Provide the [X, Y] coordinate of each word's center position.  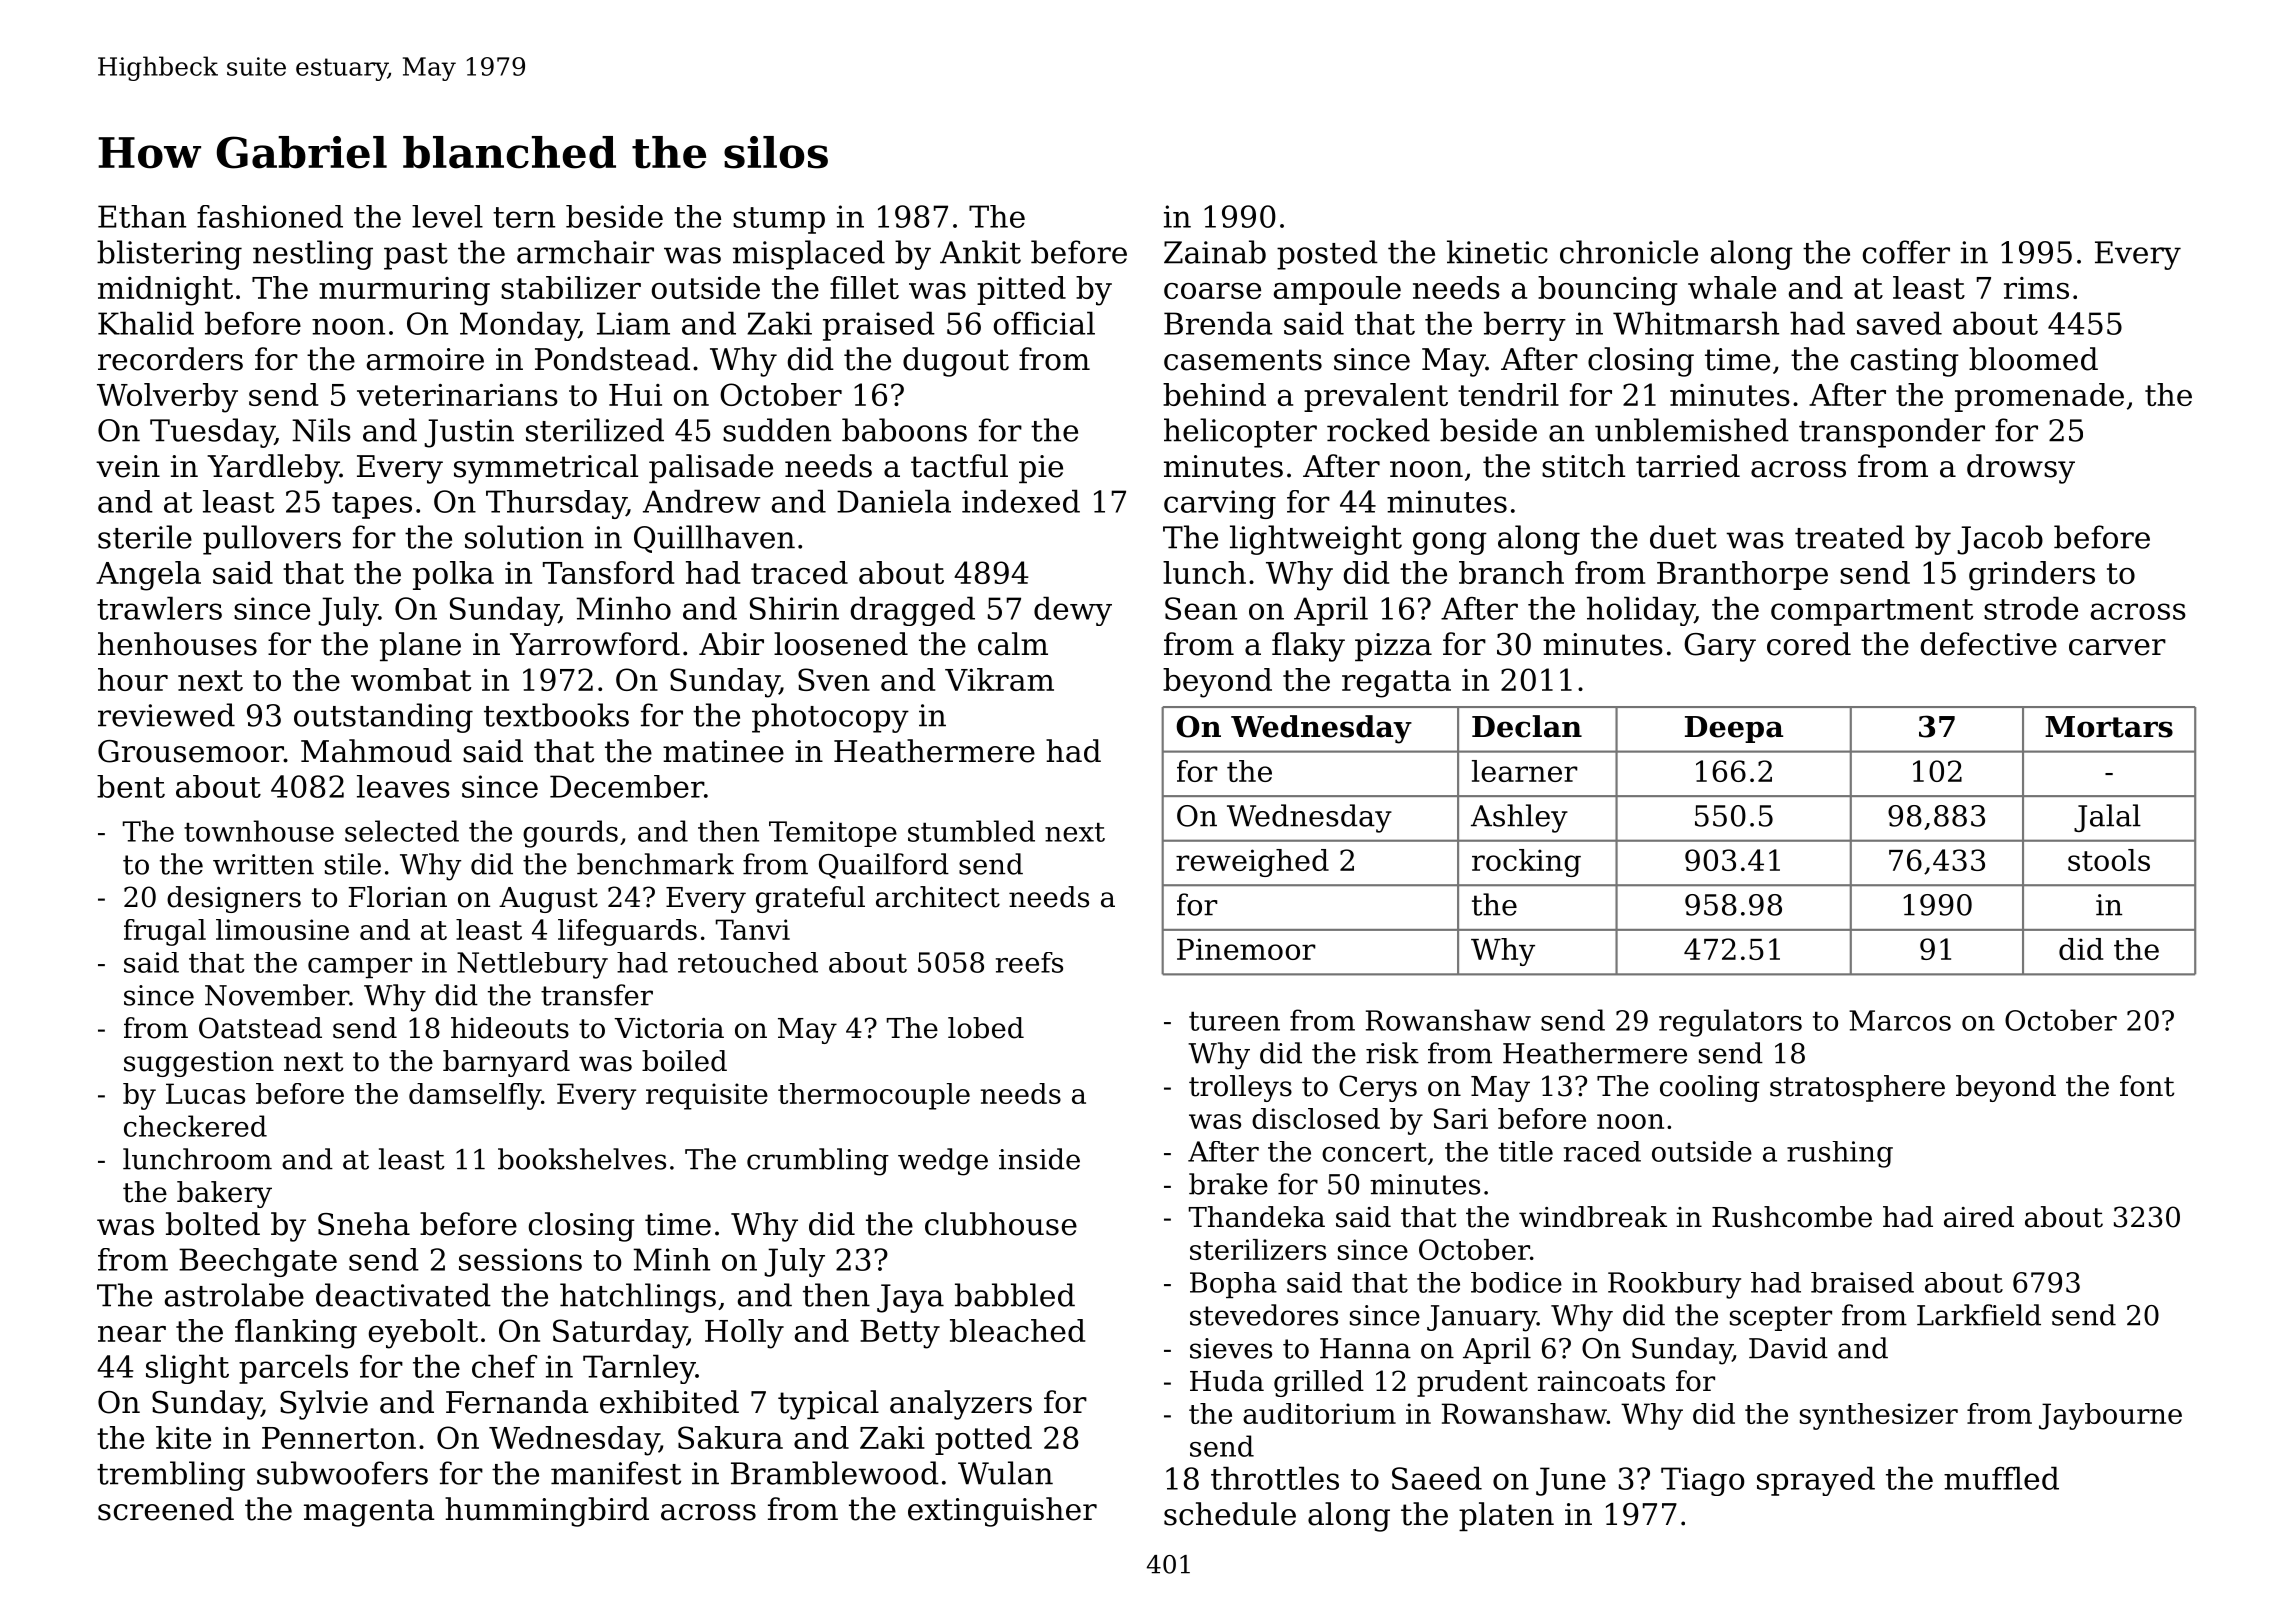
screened [166, 1509]
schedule [1230, 1514]
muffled [2001, 1478]
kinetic [1497, 252]
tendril [1508, 394]
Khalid [146, 323]
